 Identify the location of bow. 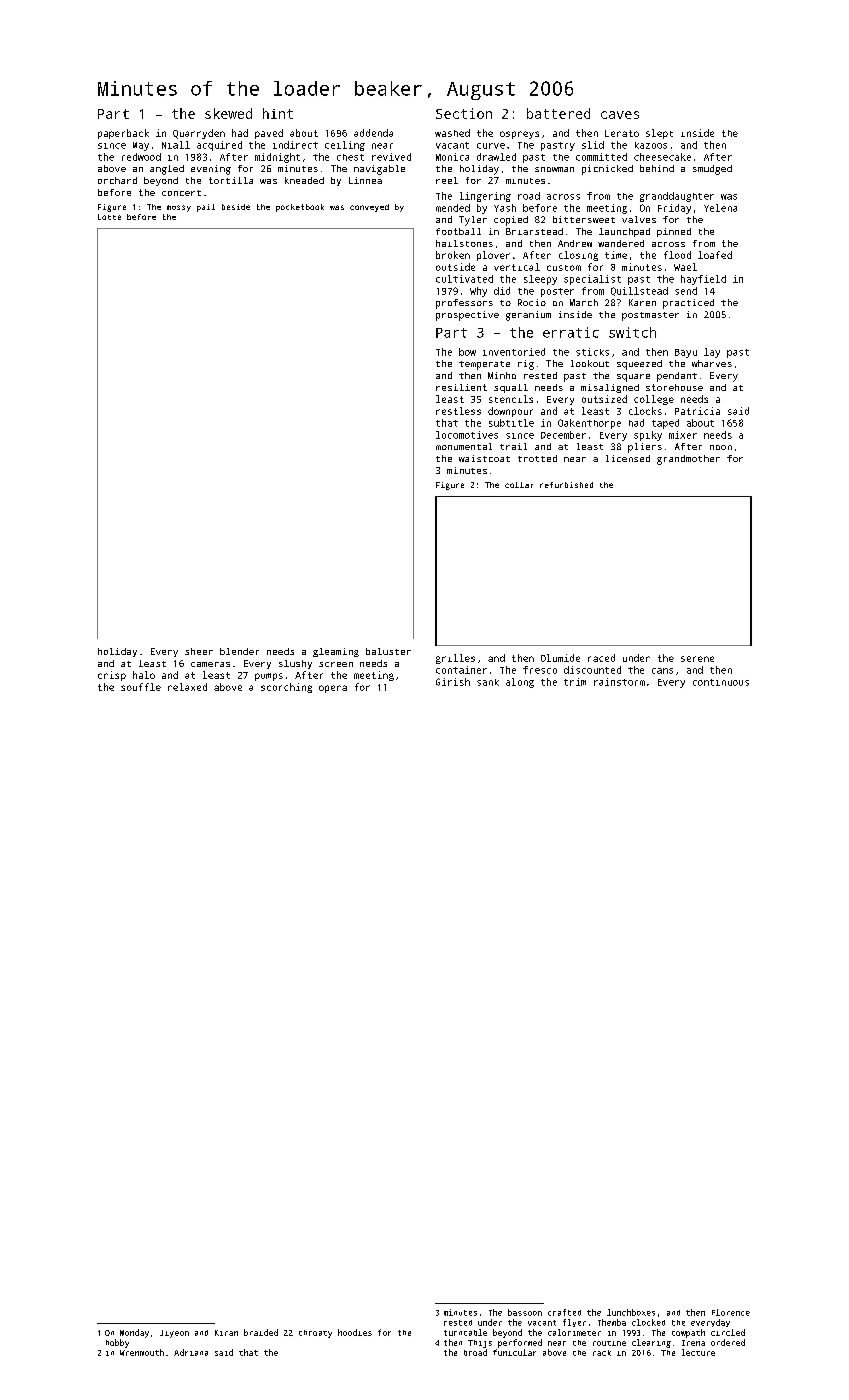
(467, 352).
